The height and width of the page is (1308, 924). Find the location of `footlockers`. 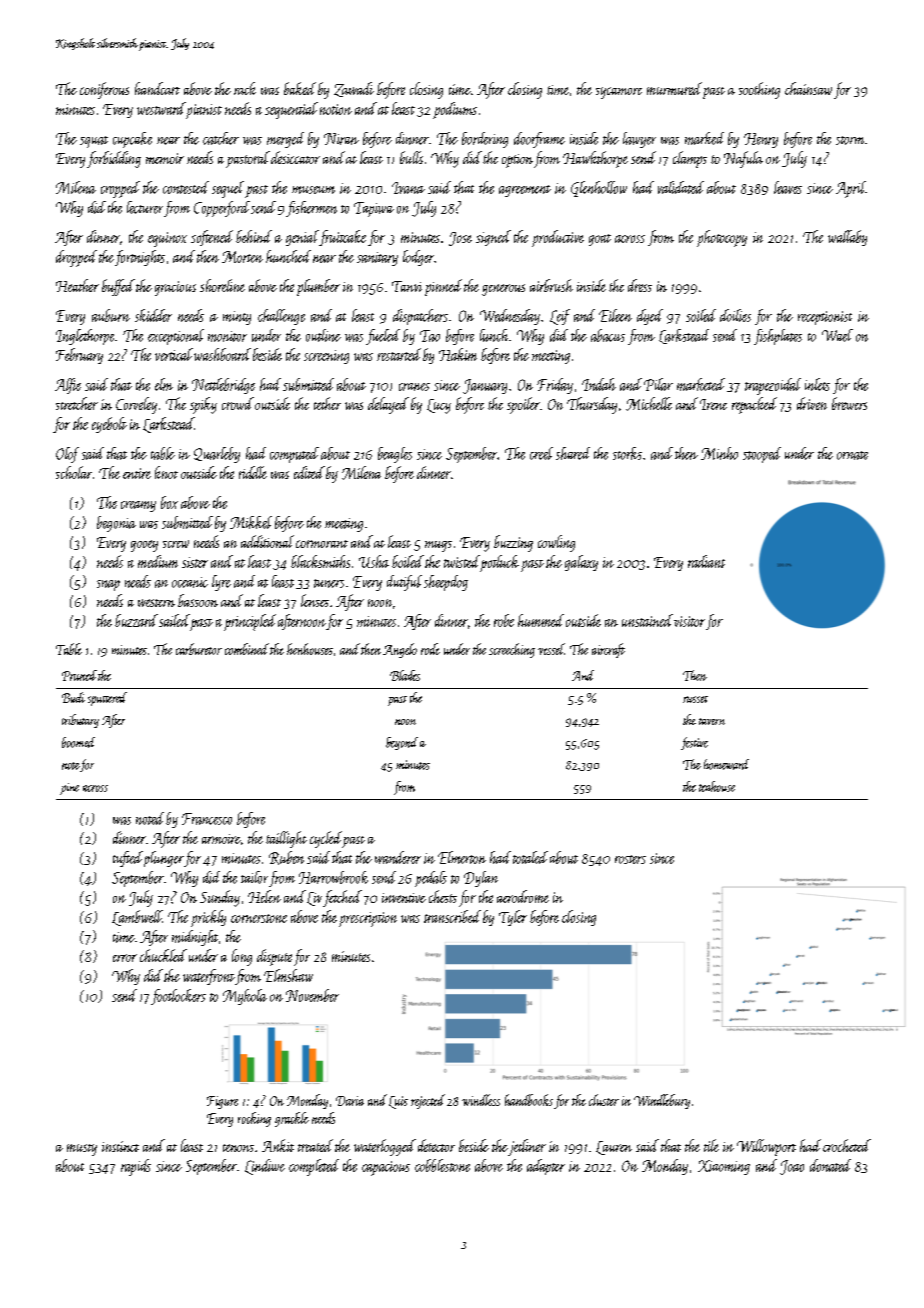

footlockers is located at coordinates (178, 997).
